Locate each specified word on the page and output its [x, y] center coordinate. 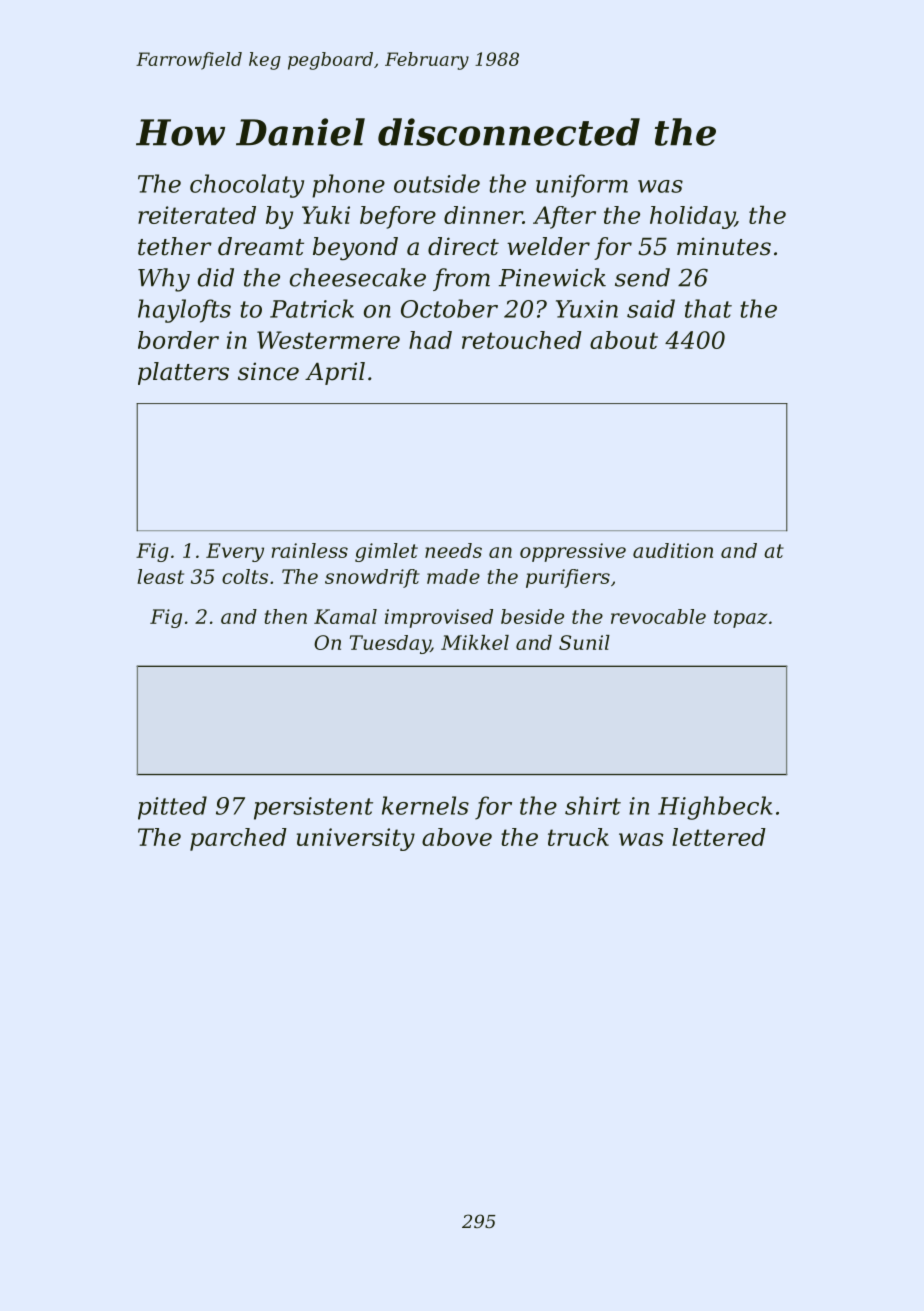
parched [238, 839]
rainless [310, 550]
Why [164, 280]
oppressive [573, 552]
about [624, 340]
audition [673, 550]
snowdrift [372, 578]
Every [235, 552]
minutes [724, 246]
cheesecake [358, 277]
